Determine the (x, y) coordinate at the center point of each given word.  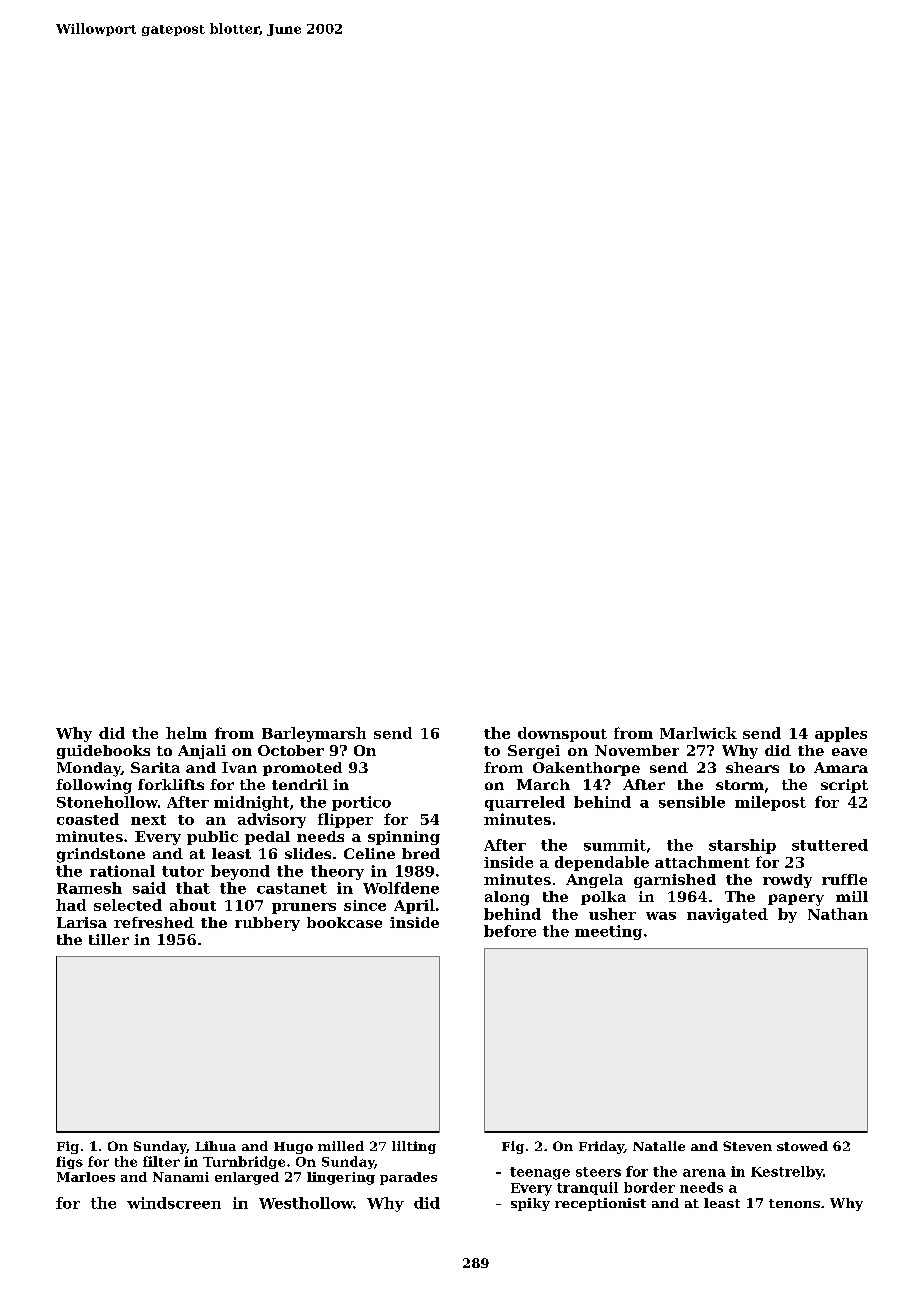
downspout (562, 734)
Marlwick (698, 733)
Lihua (215, 1146)
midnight (251, 803)
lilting (414, 1147)
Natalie (659, 1146)
